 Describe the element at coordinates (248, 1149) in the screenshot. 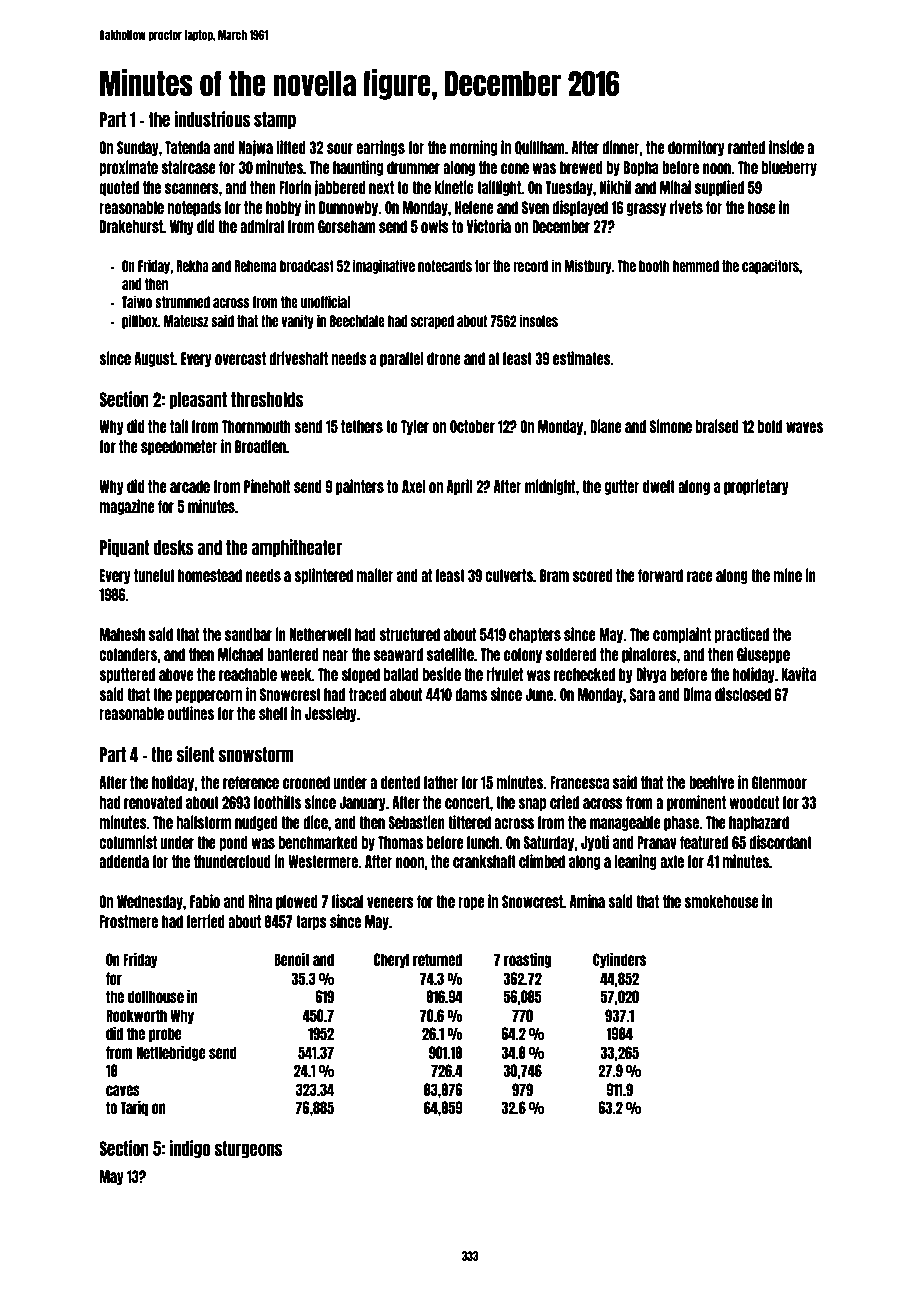

I see `sturgeons` at that location.
